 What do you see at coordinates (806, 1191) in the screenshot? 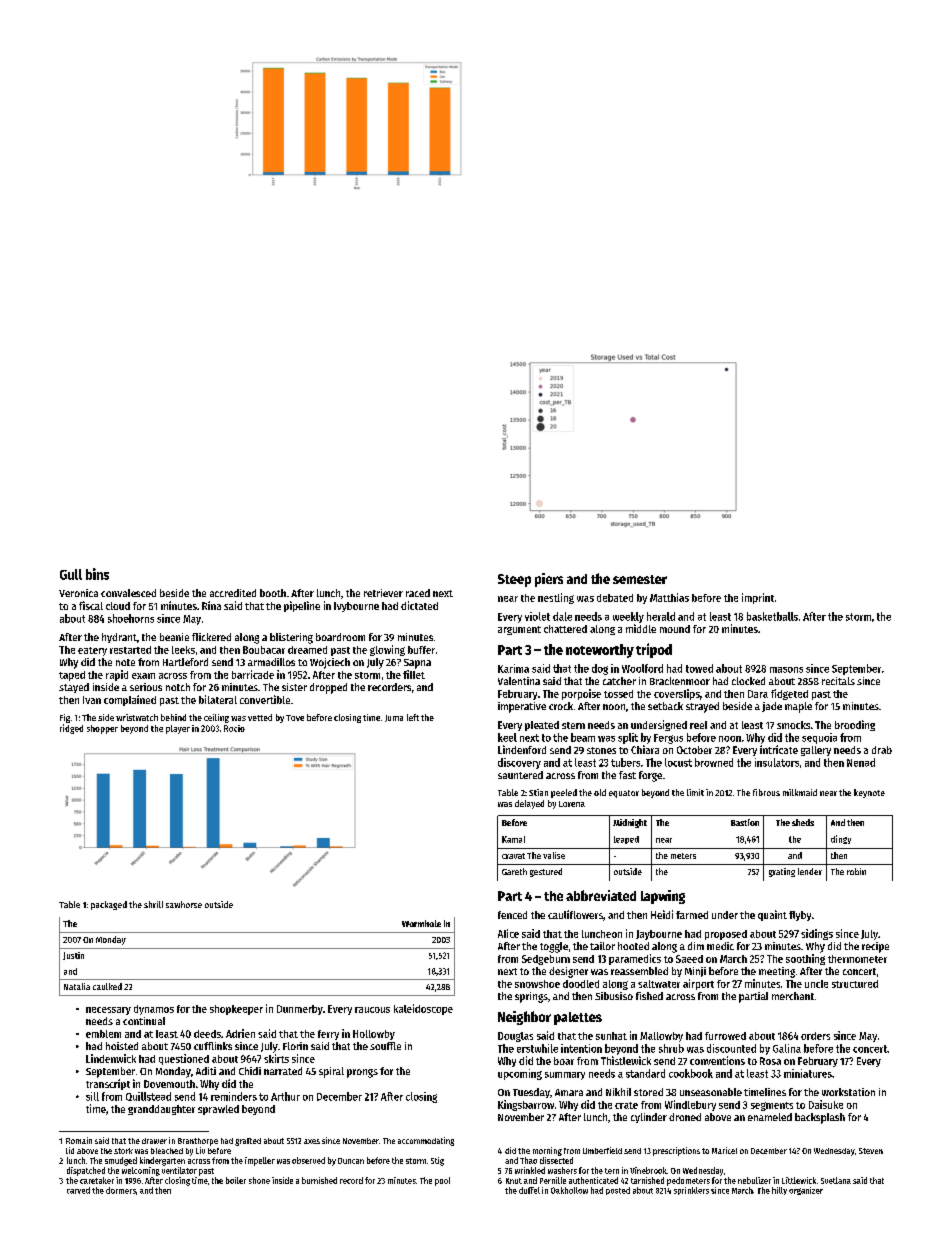
I see `organizer` at bounding box center [806, 1191].
